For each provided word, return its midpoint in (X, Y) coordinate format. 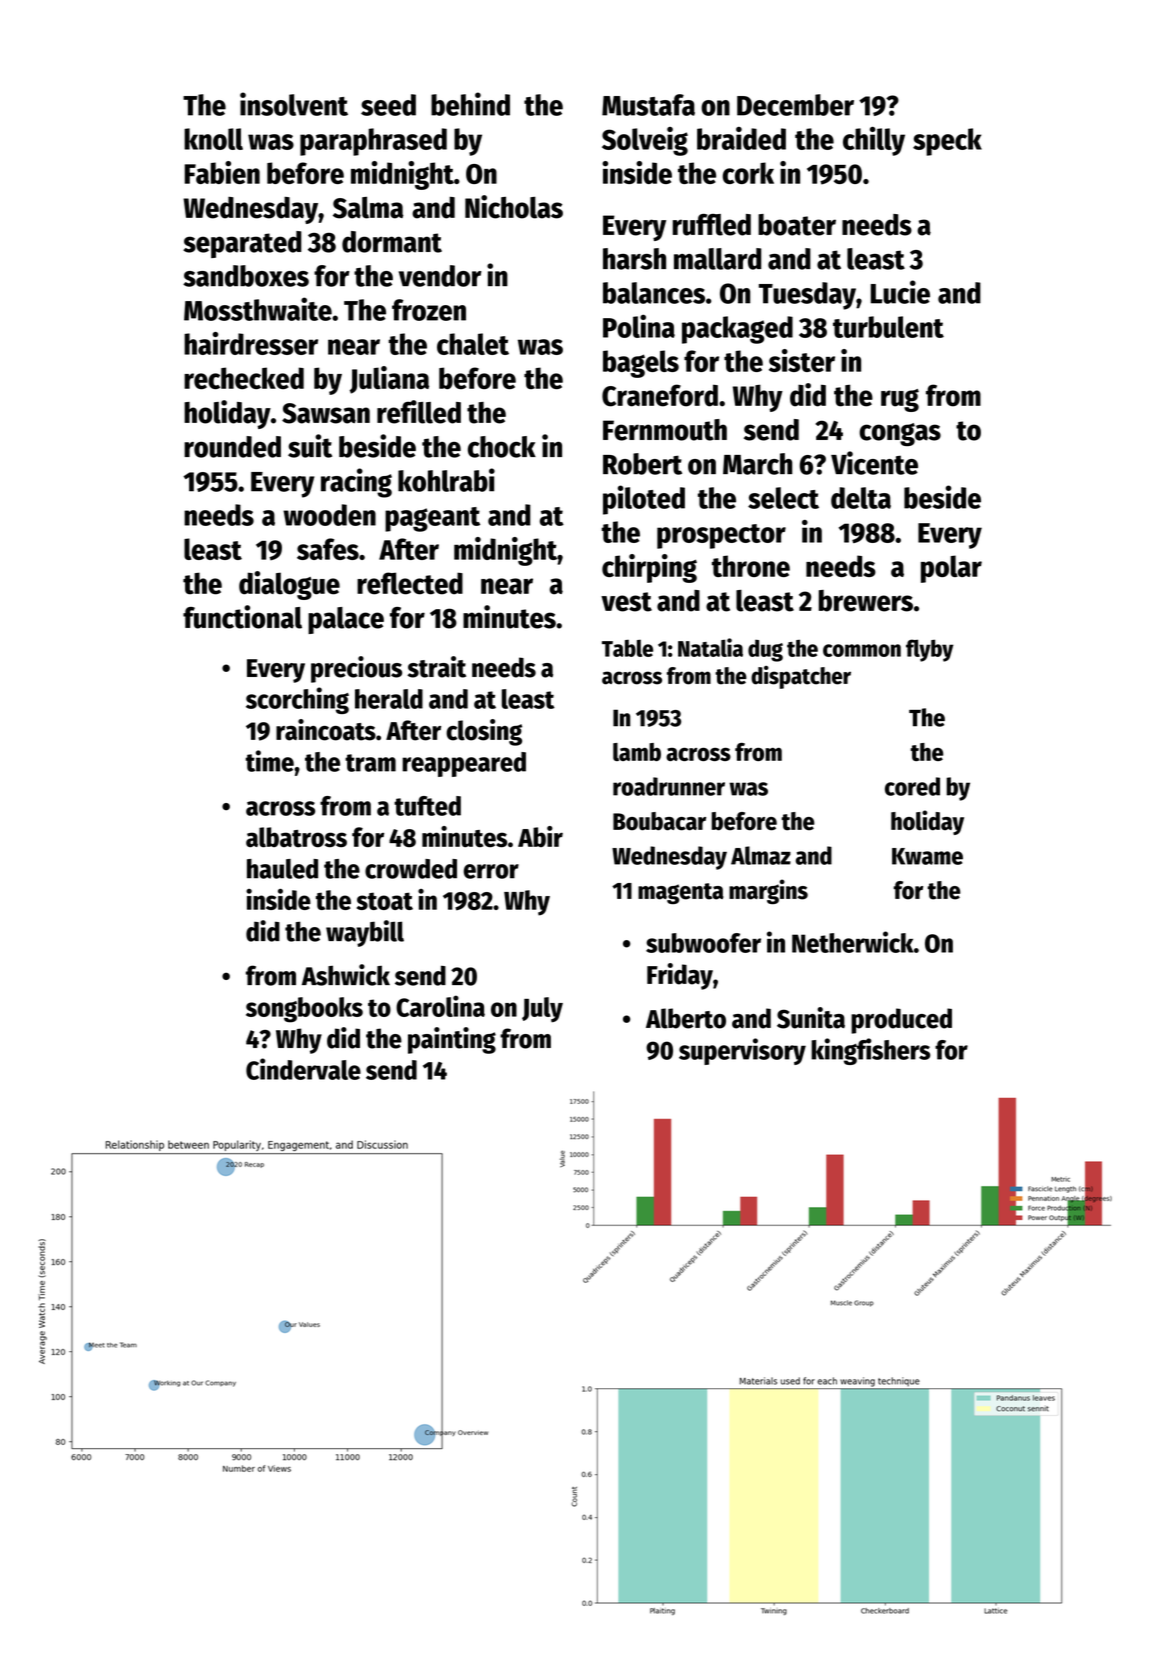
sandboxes (246, 276)
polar (951, 569)
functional (242, 617)
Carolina (440, 1006)
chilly (874, 141)
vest (626, 602)
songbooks (304, 1010)
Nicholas (514, 207)
